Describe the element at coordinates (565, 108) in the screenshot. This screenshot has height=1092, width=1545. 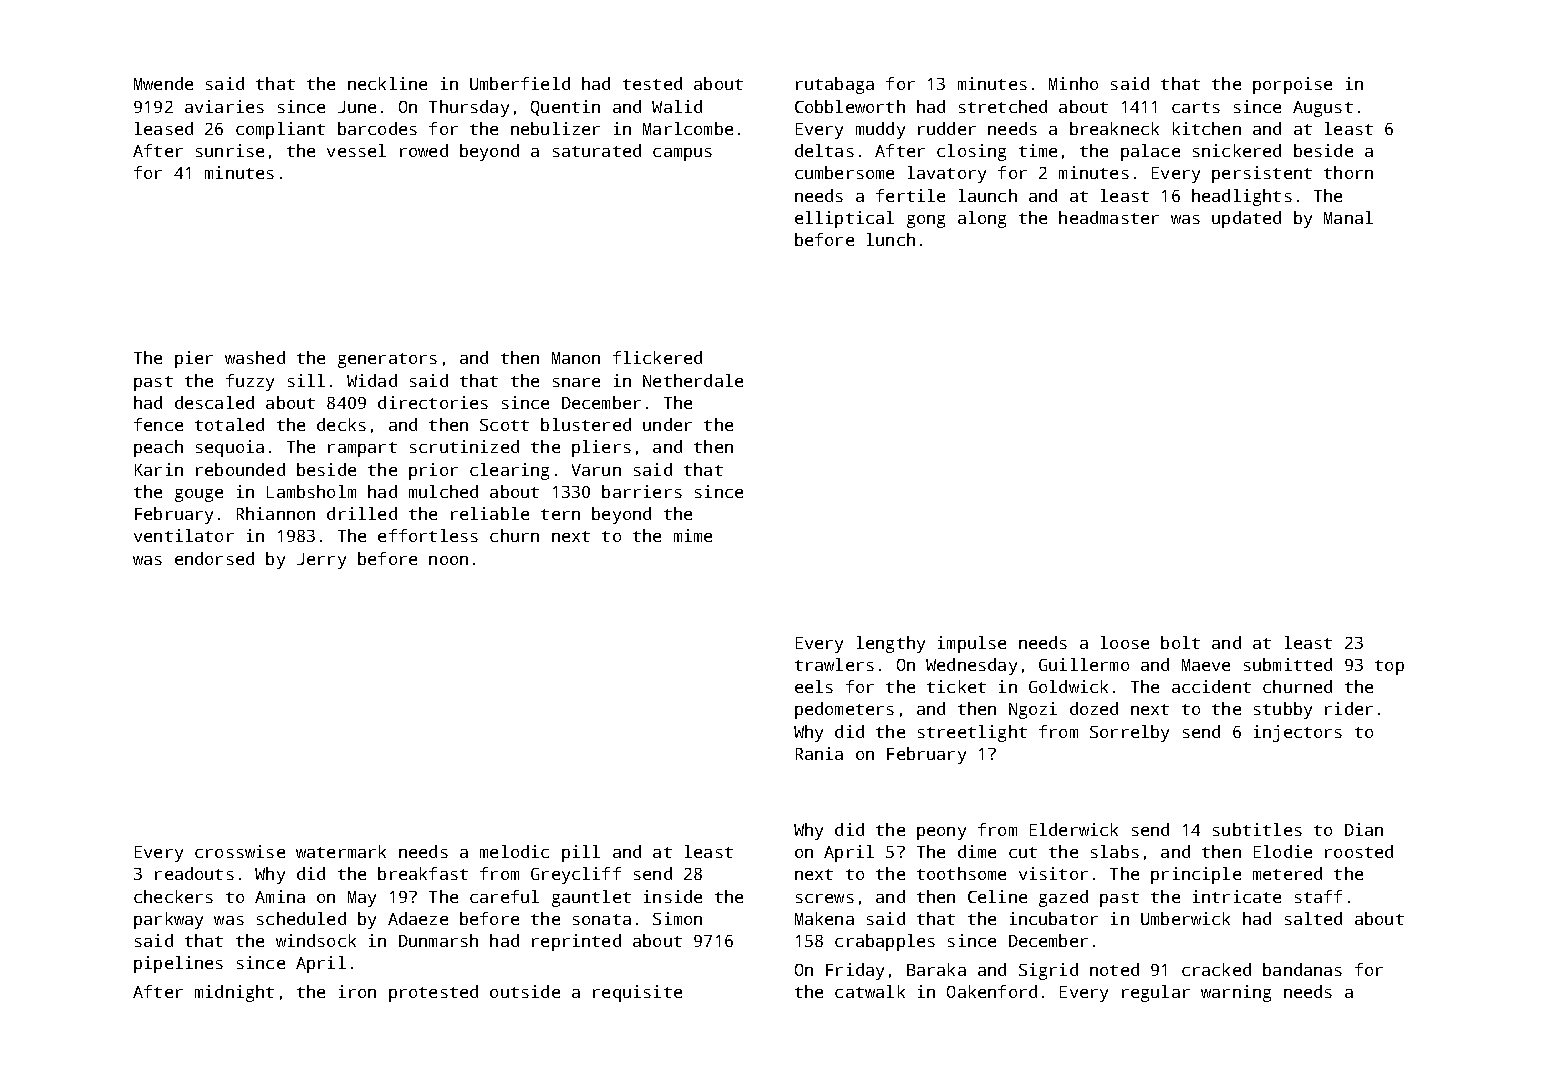
I see `Quentin` at that location.
